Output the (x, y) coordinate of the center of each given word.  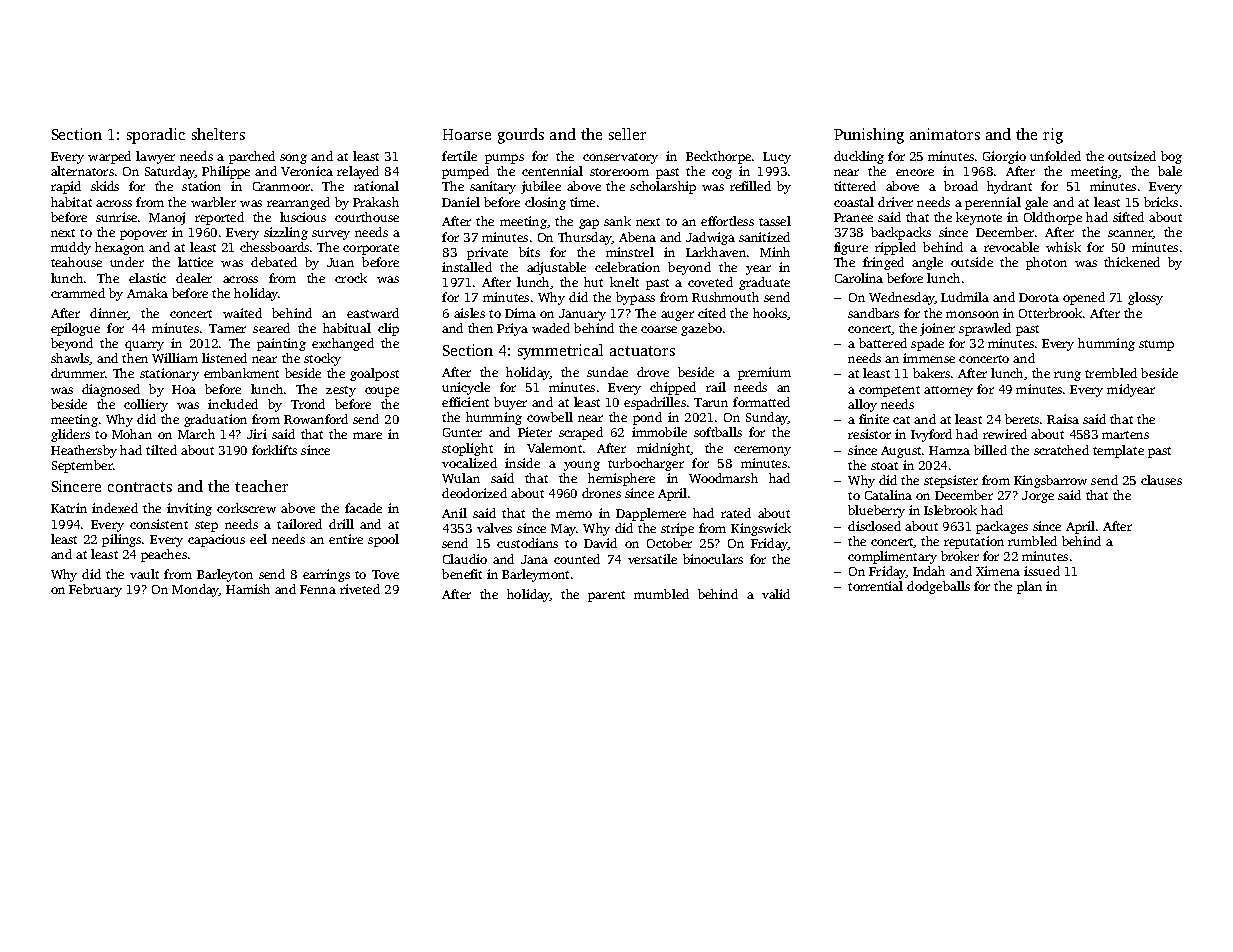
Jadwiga (710, 238)
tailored (299, 524)
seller (627, 134)
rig (1053, 136)
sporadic (156, 136)
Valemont (554, 448)
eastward (373, 313)
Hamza (949, 450)
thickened (1132, 262)
